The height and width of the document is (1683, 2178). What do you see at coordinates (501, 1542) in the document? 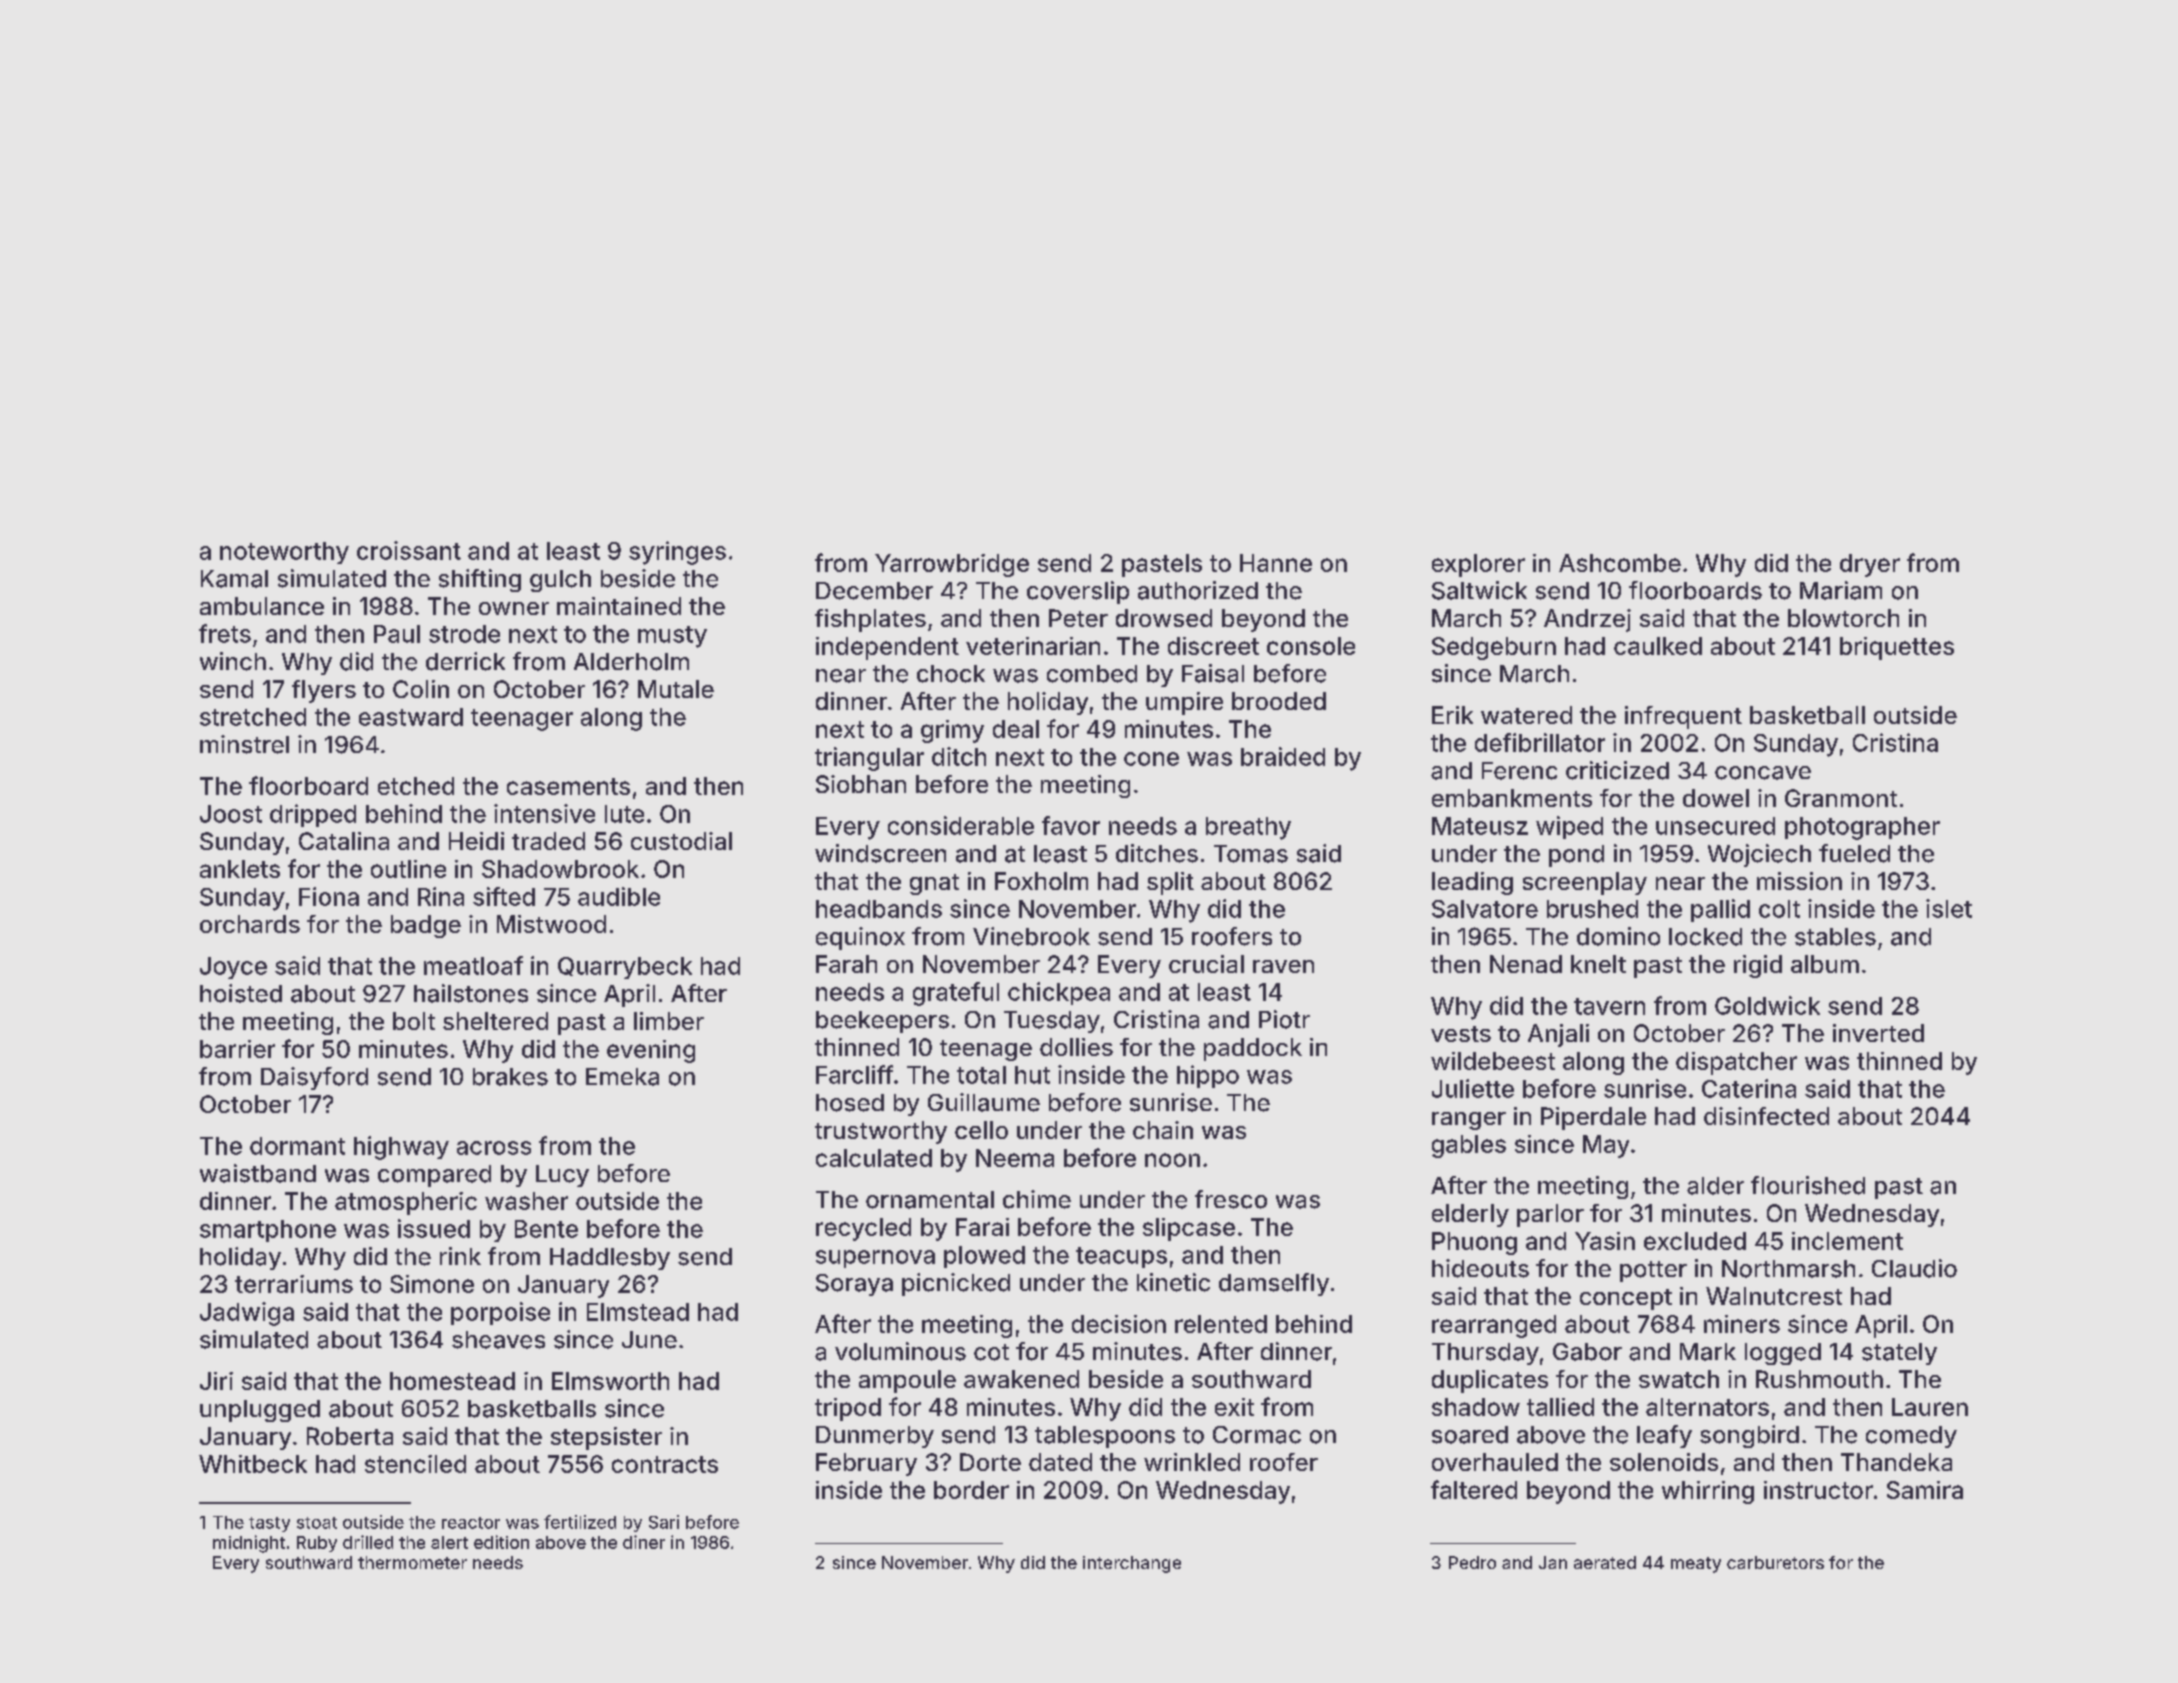
I see `edition` at bounding box center [501, 1542].
